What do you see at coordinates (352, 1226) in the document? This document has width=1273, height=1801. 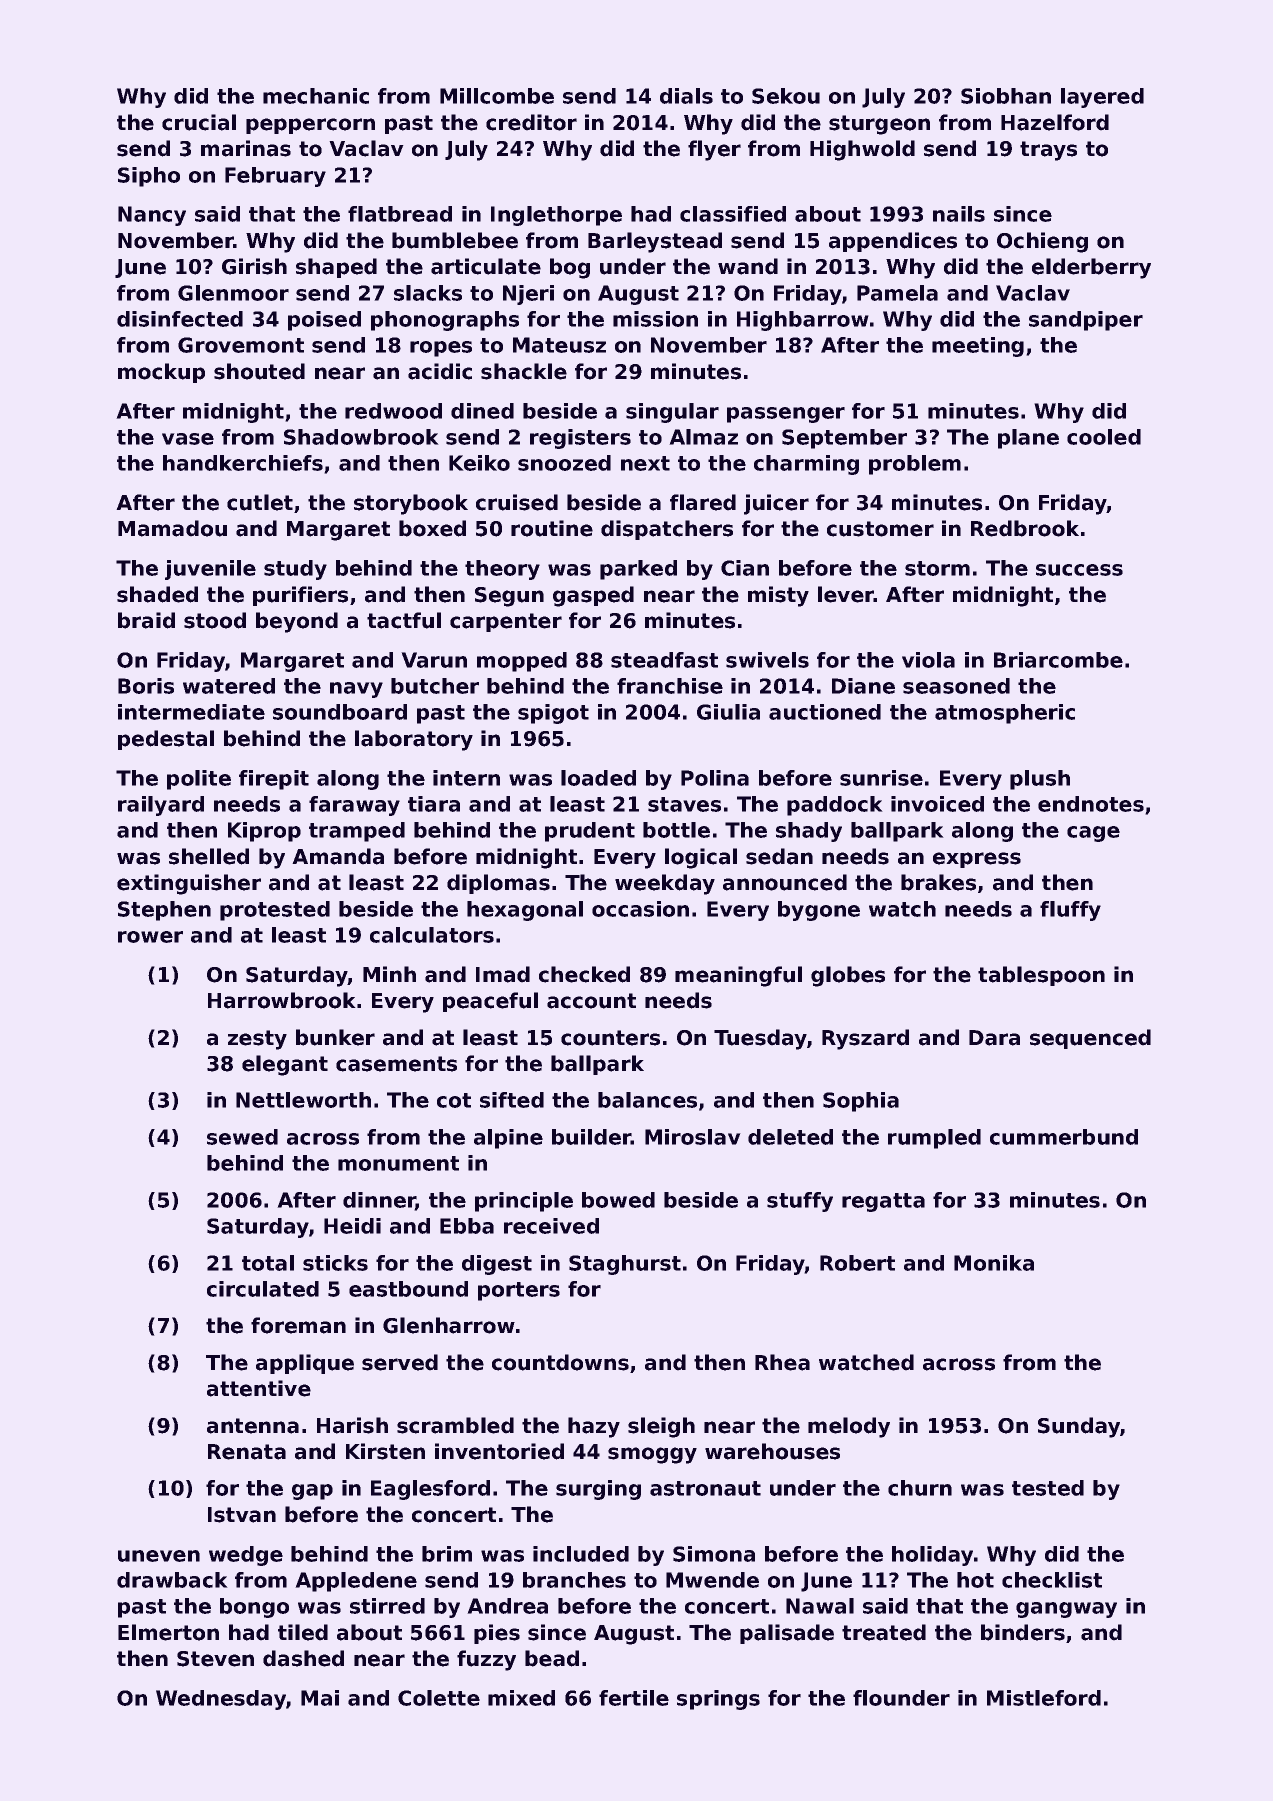 I see `Heidi` at bounding box center [352, 1226].
